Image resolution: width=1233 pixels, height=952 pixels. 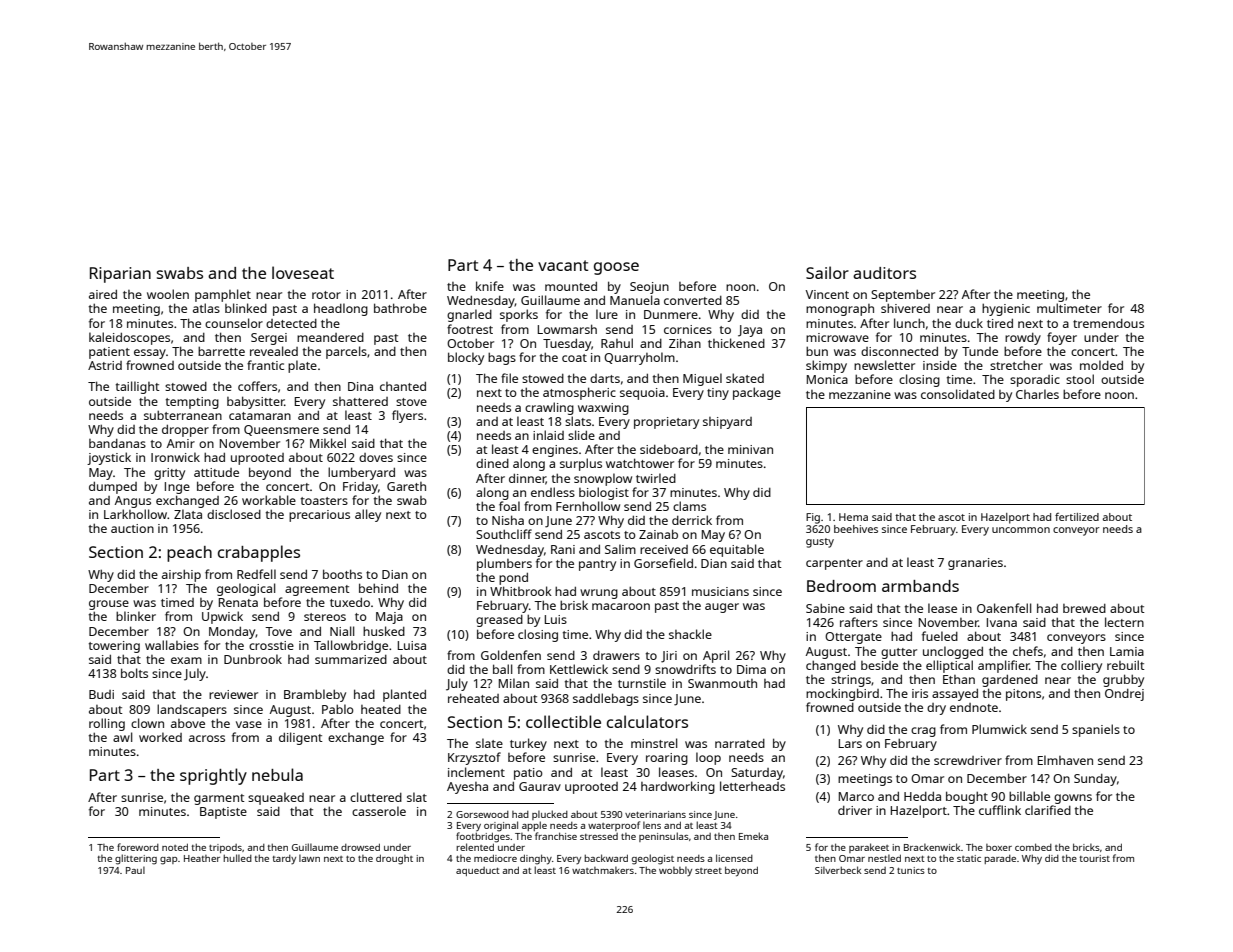 What do you see at coordinates (727, 423) in the screenshot?
I see `shipyard` at bounding box center [727, 423].
